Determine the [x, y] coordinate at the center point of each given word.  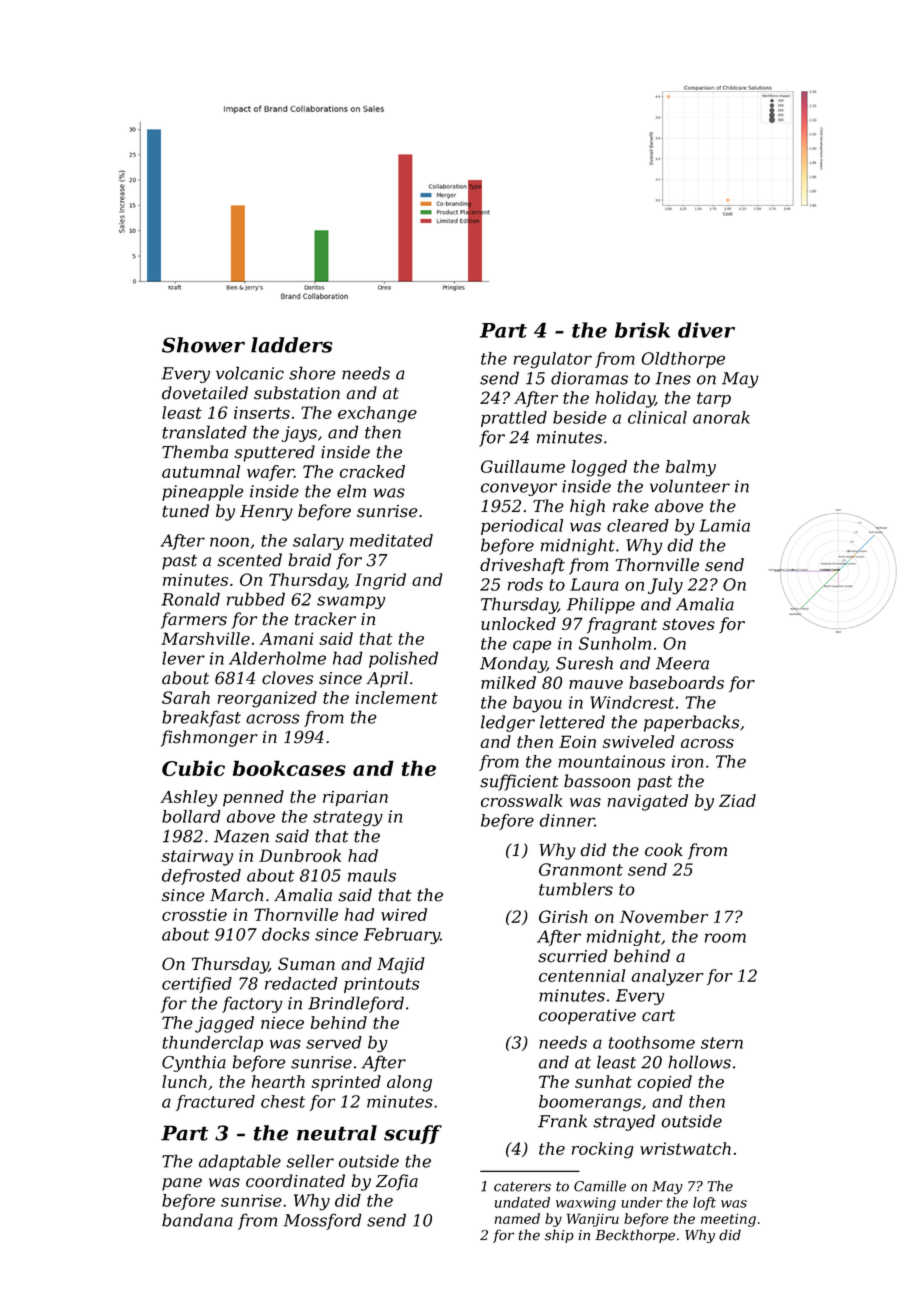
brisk [642, 330]
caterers [522, 1187]
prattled [514, 419]
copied [664, 1083]
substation [297, 393]
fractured [215, 1103]
